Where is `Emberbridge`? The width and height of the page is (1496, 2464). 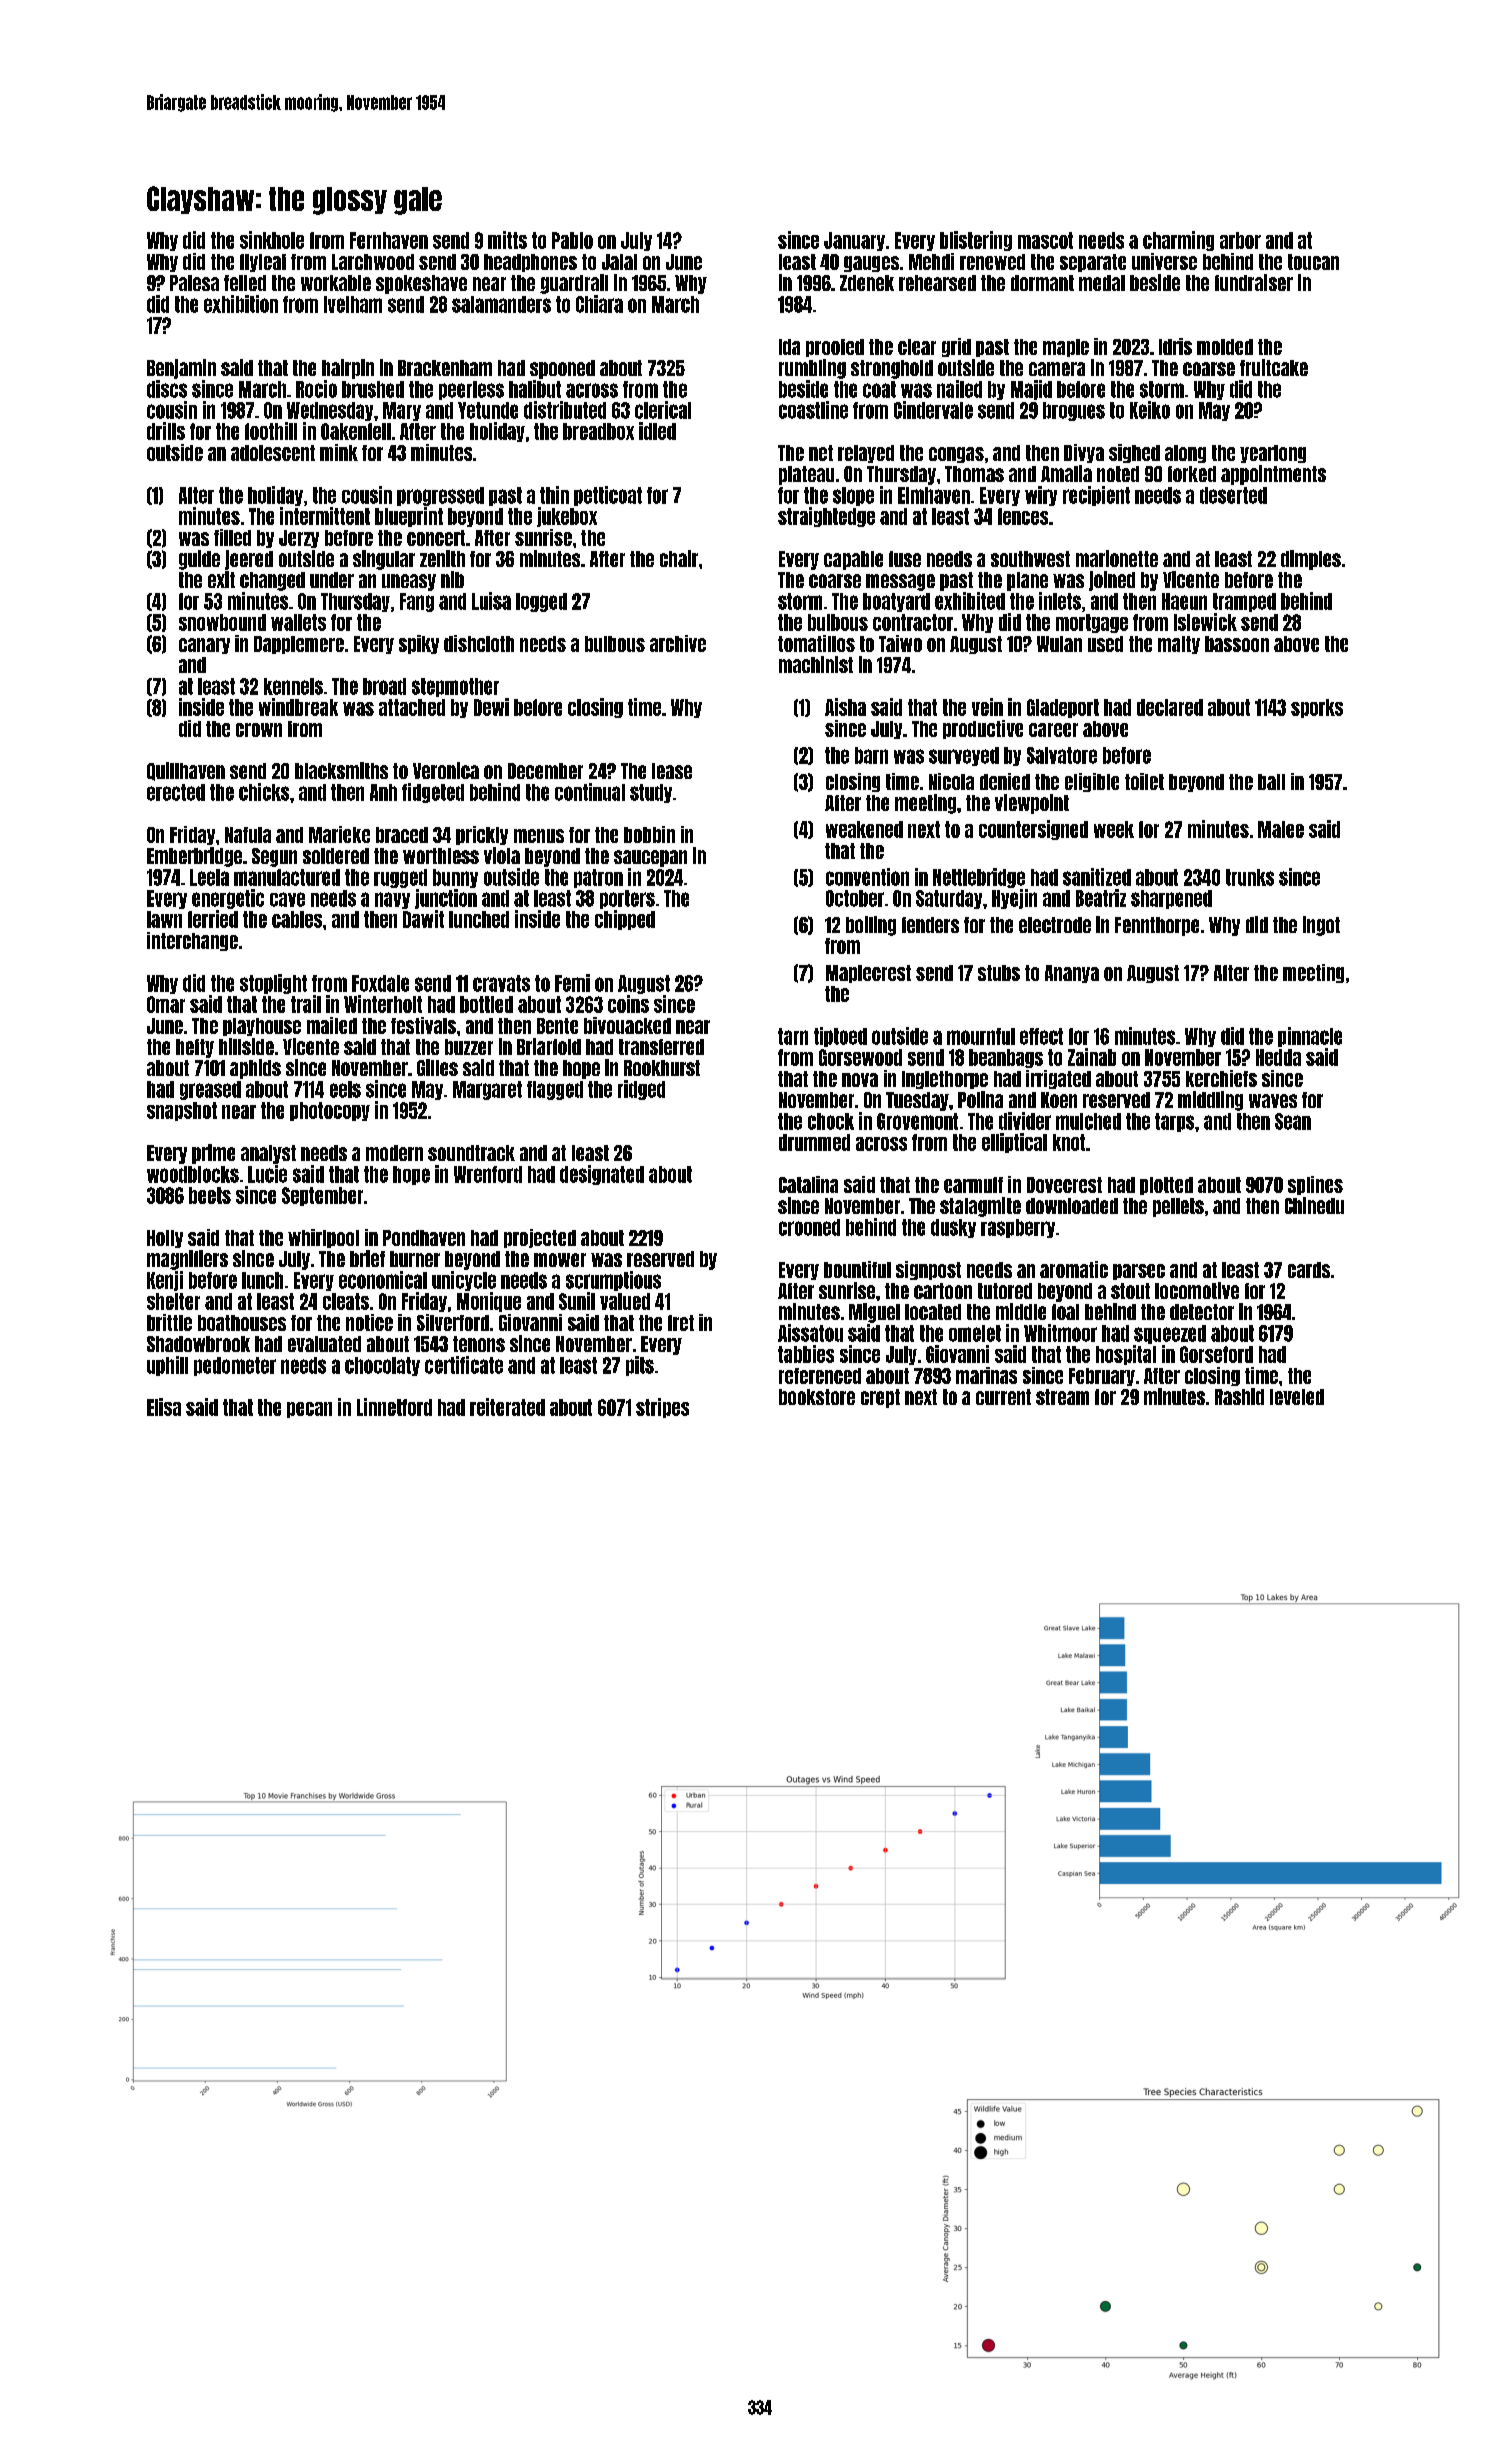 Emberbridge is located at coordinates (194, 857).
